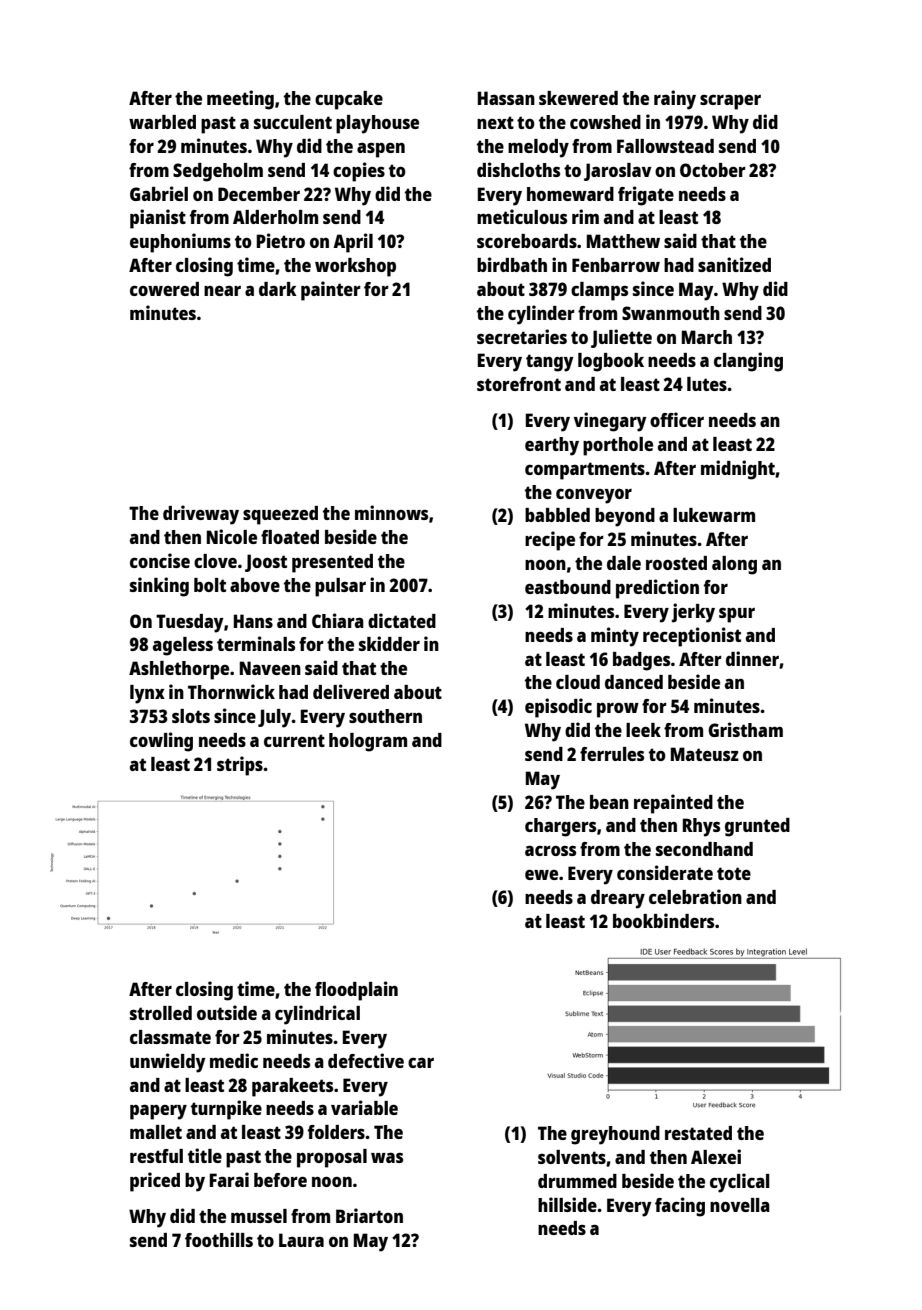 The image size is (922, 1310). Describe the element at coordinates (356, 991) in the document. I see `floodplain` at that location.
